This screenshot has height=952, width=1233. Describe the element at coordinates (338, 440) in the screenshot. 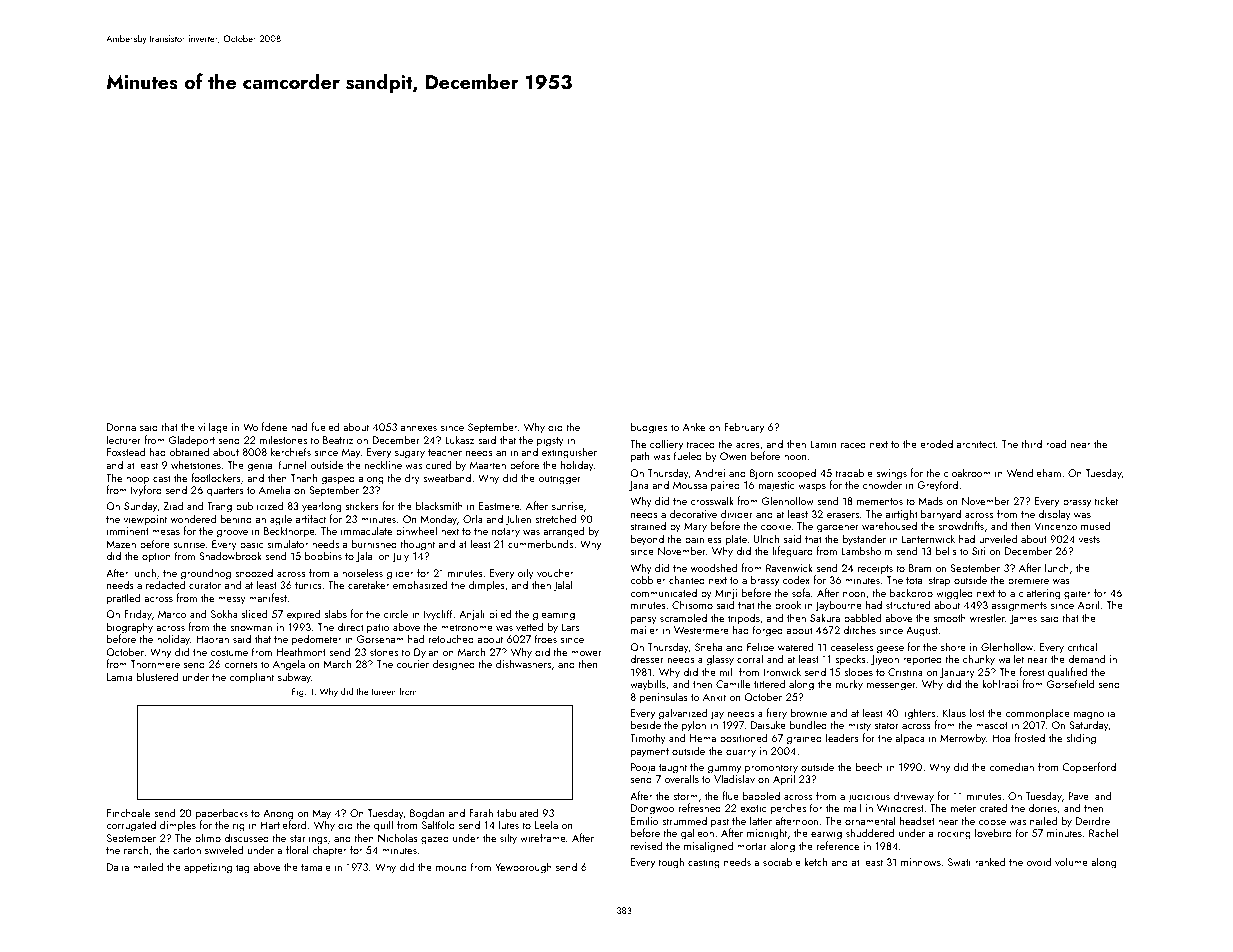

I see `Beatriz` at that location.
